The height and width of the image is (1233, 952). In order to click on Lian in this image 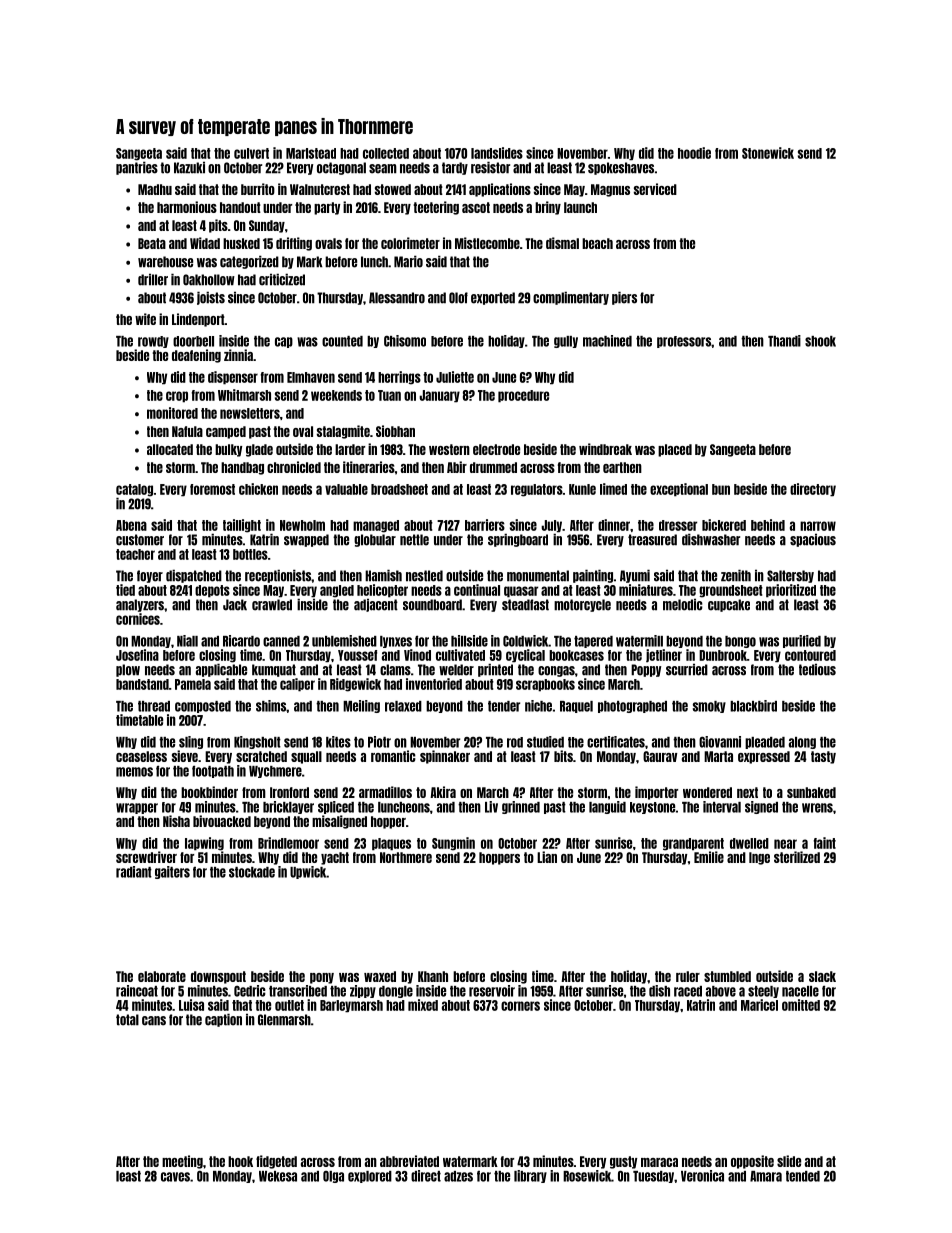, I will do `click(547, 857)`.
